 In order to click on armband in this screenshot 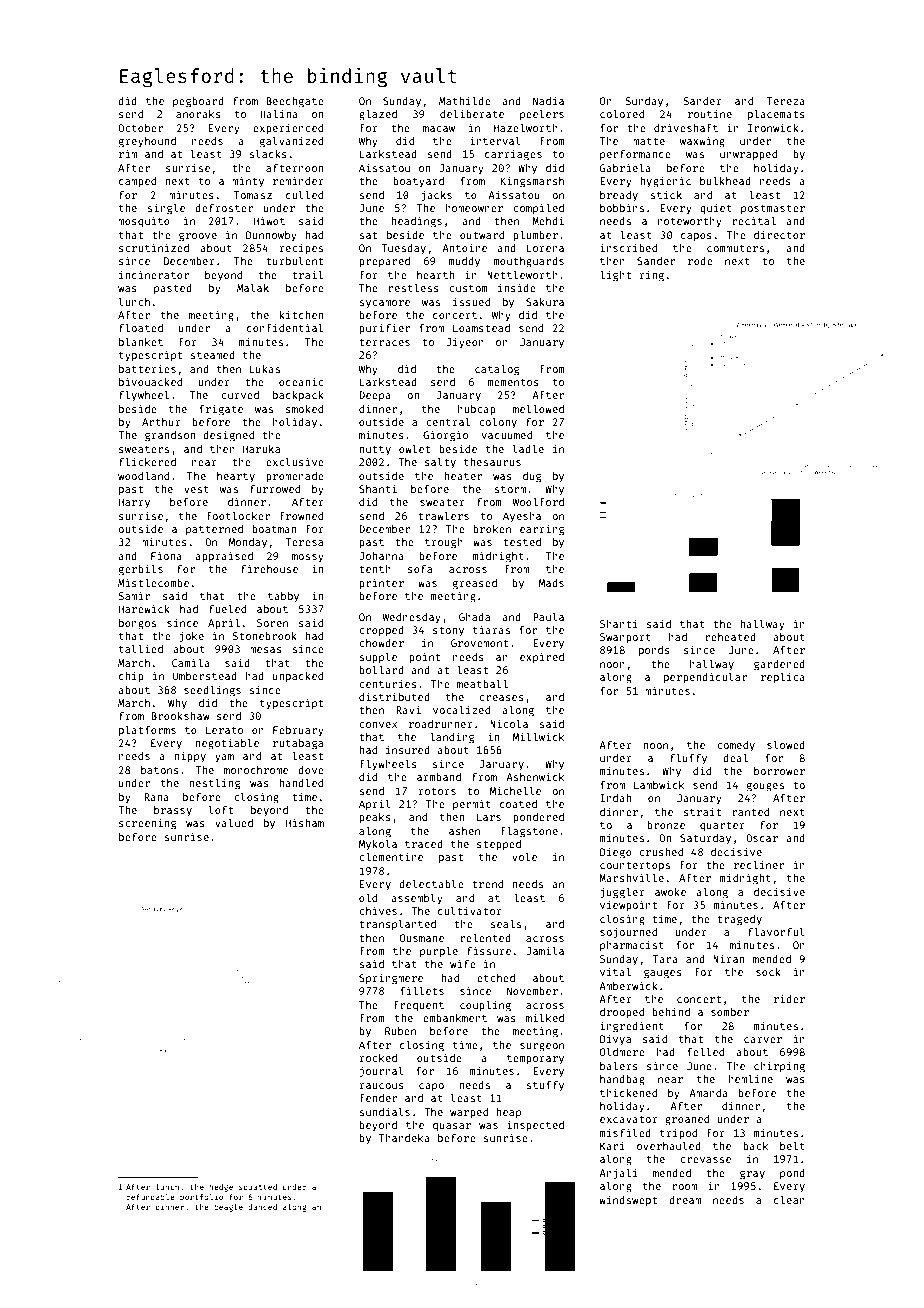, I will do `click(439, 777)`.
